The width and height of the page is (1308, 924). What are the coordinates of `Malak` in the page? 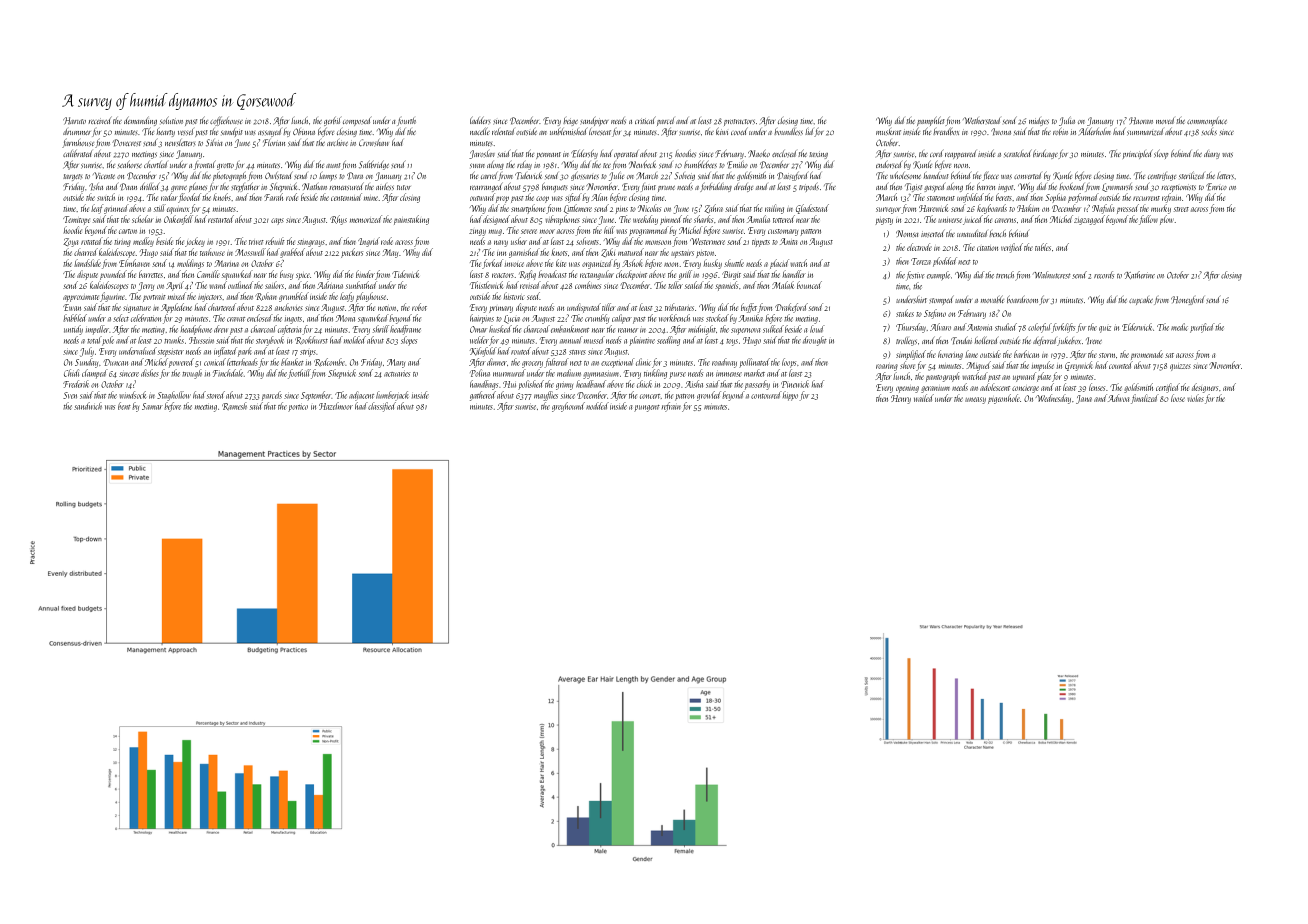 It's located at (783, 285).
